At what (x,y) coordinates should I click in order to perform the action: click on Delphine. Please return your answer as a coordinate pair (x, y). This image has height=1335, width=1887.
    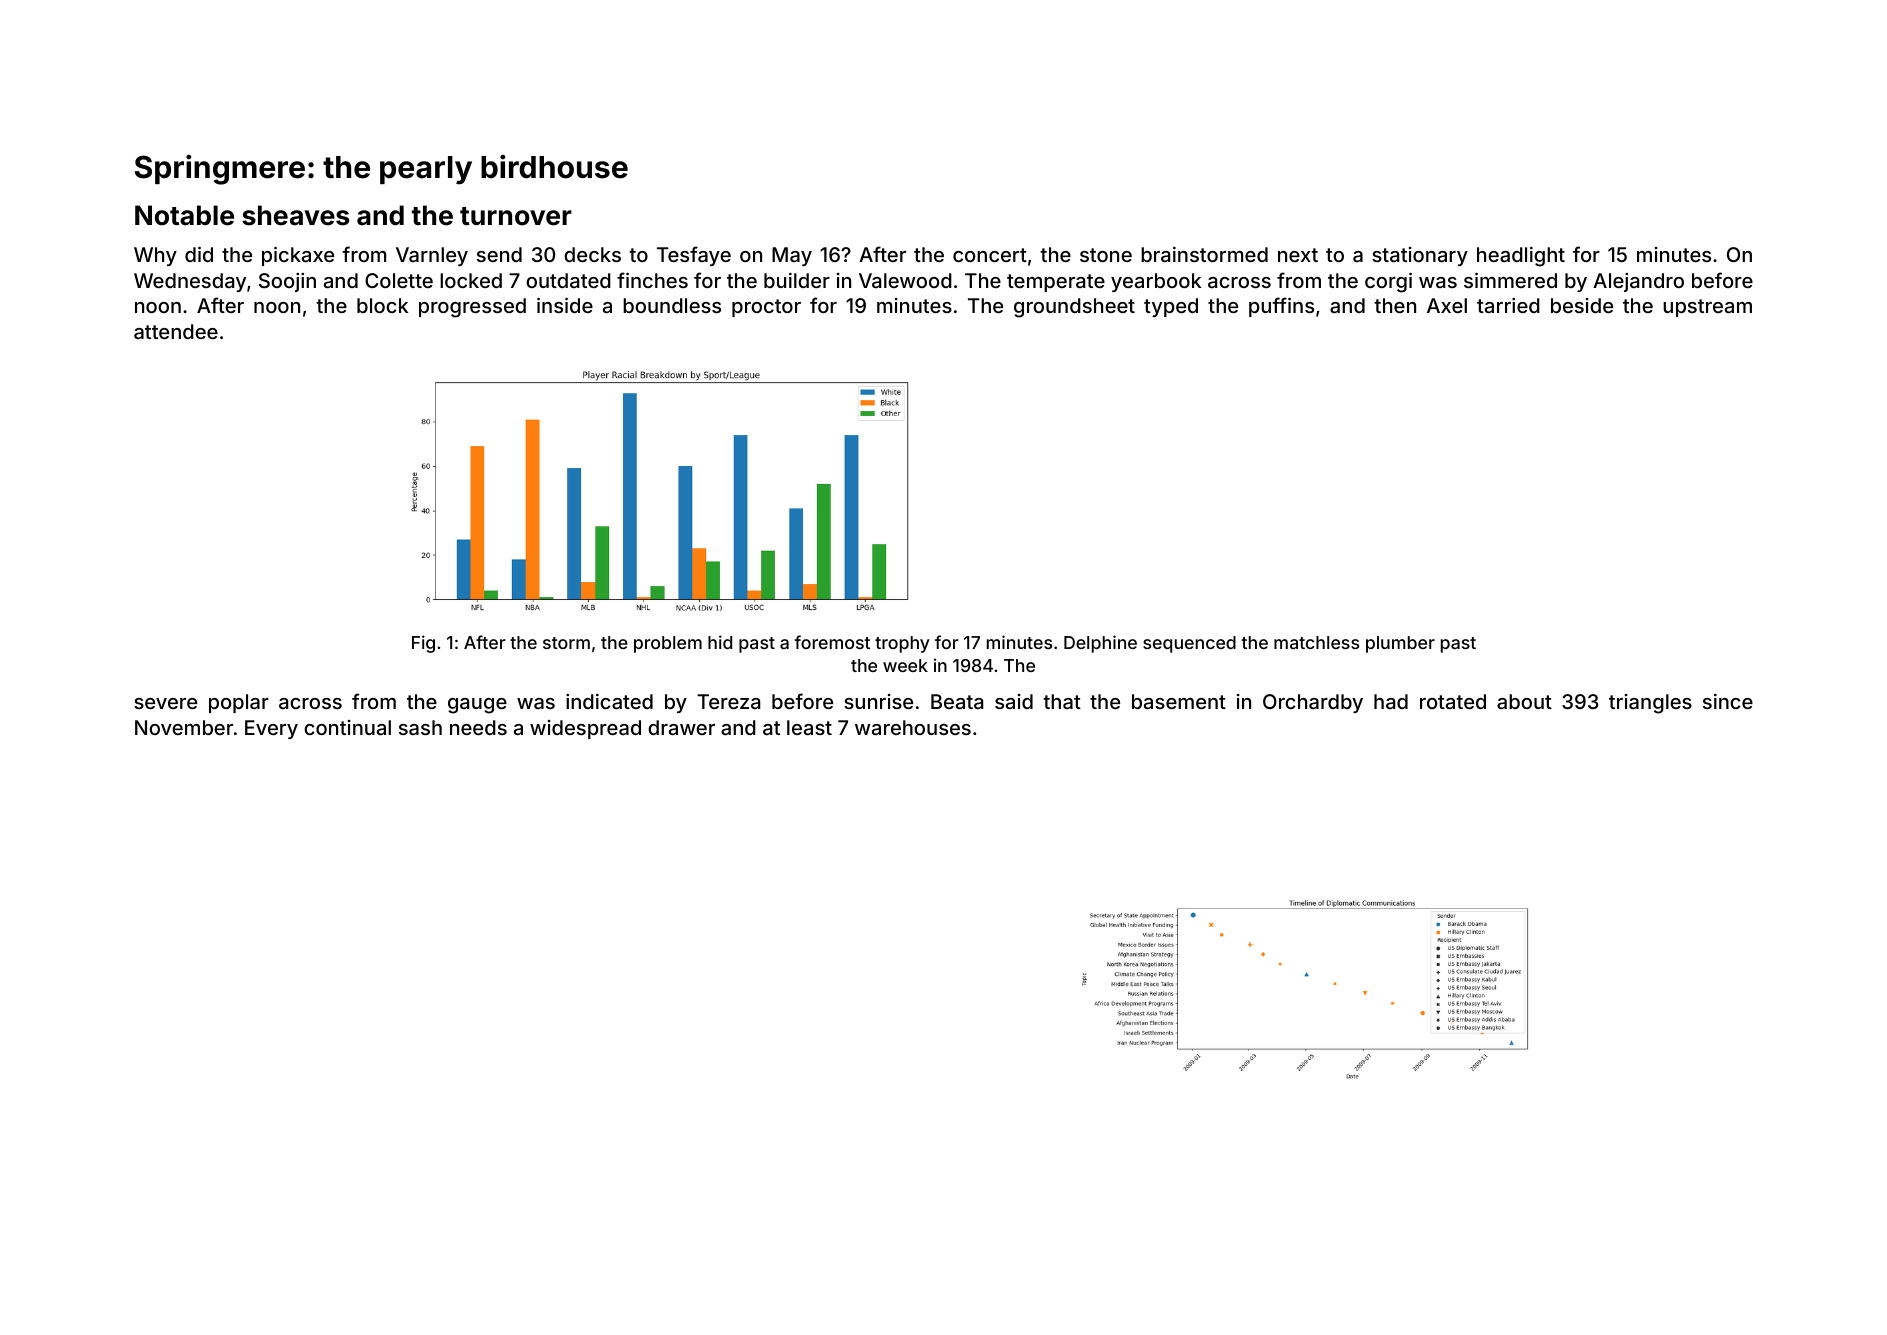
    Looking at the image, I should click on (1100, 644).
